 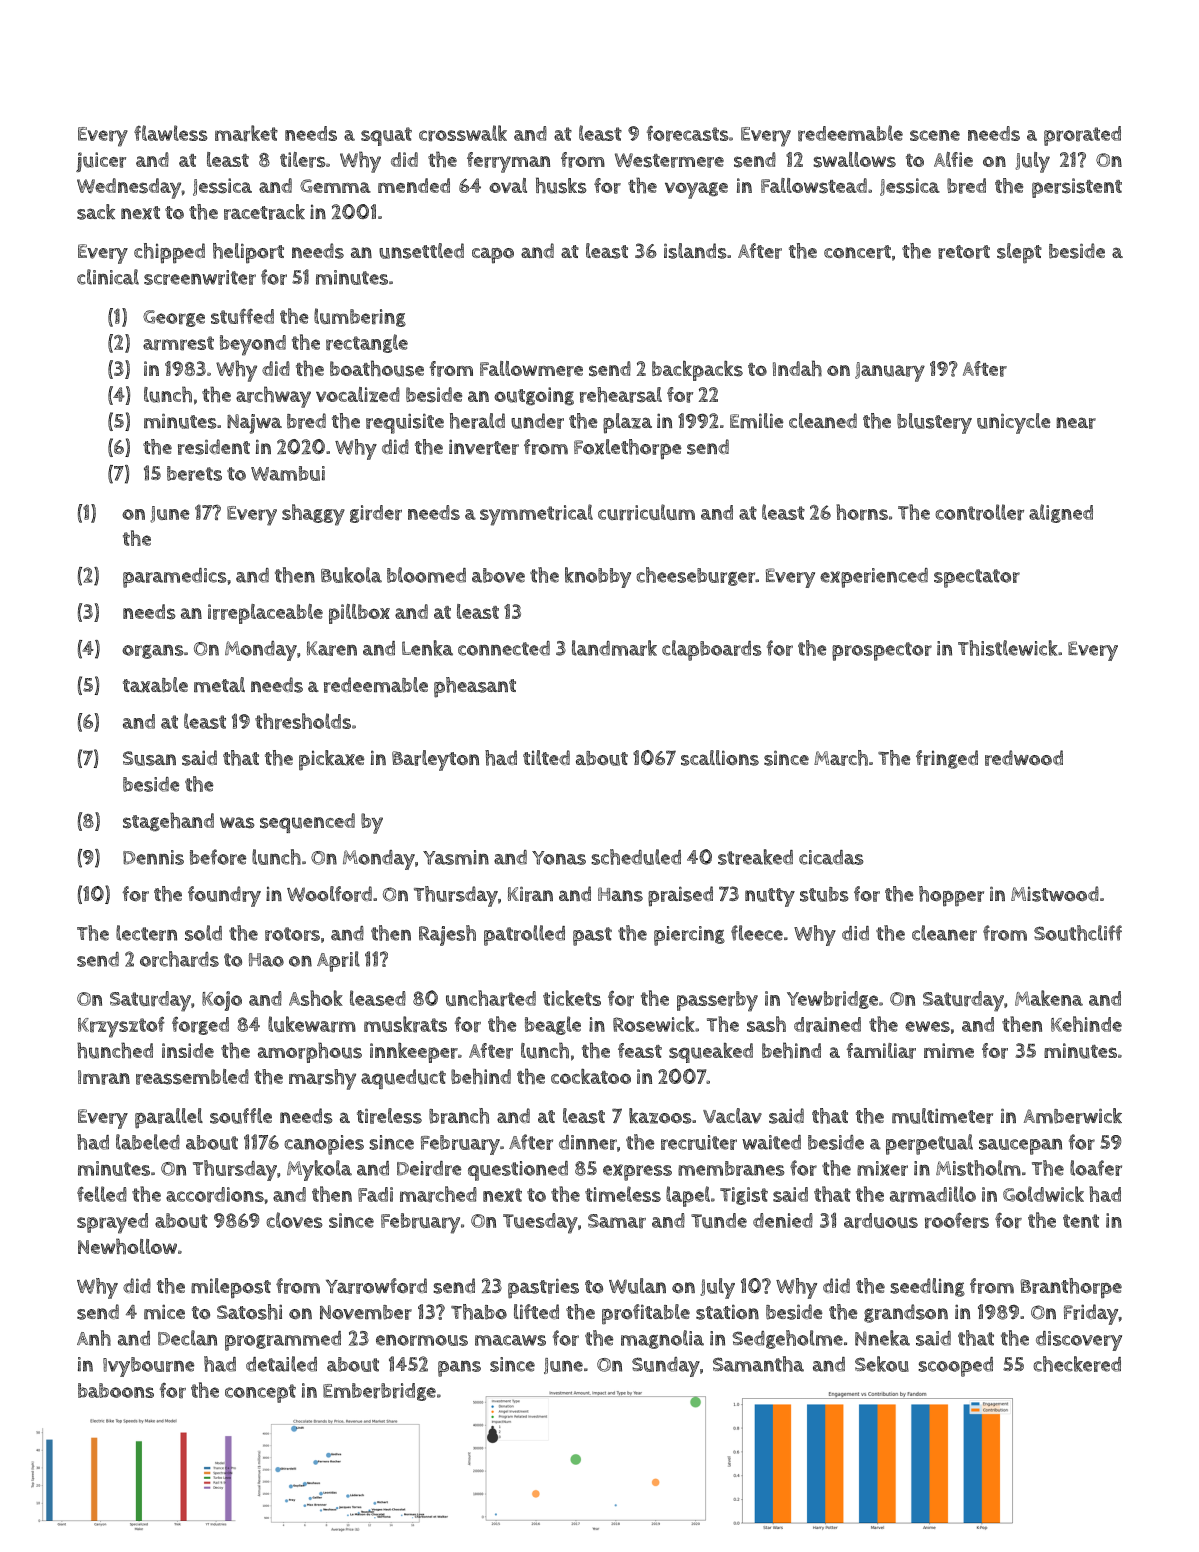 I want to click on squat, so click(x=386, y=136).
